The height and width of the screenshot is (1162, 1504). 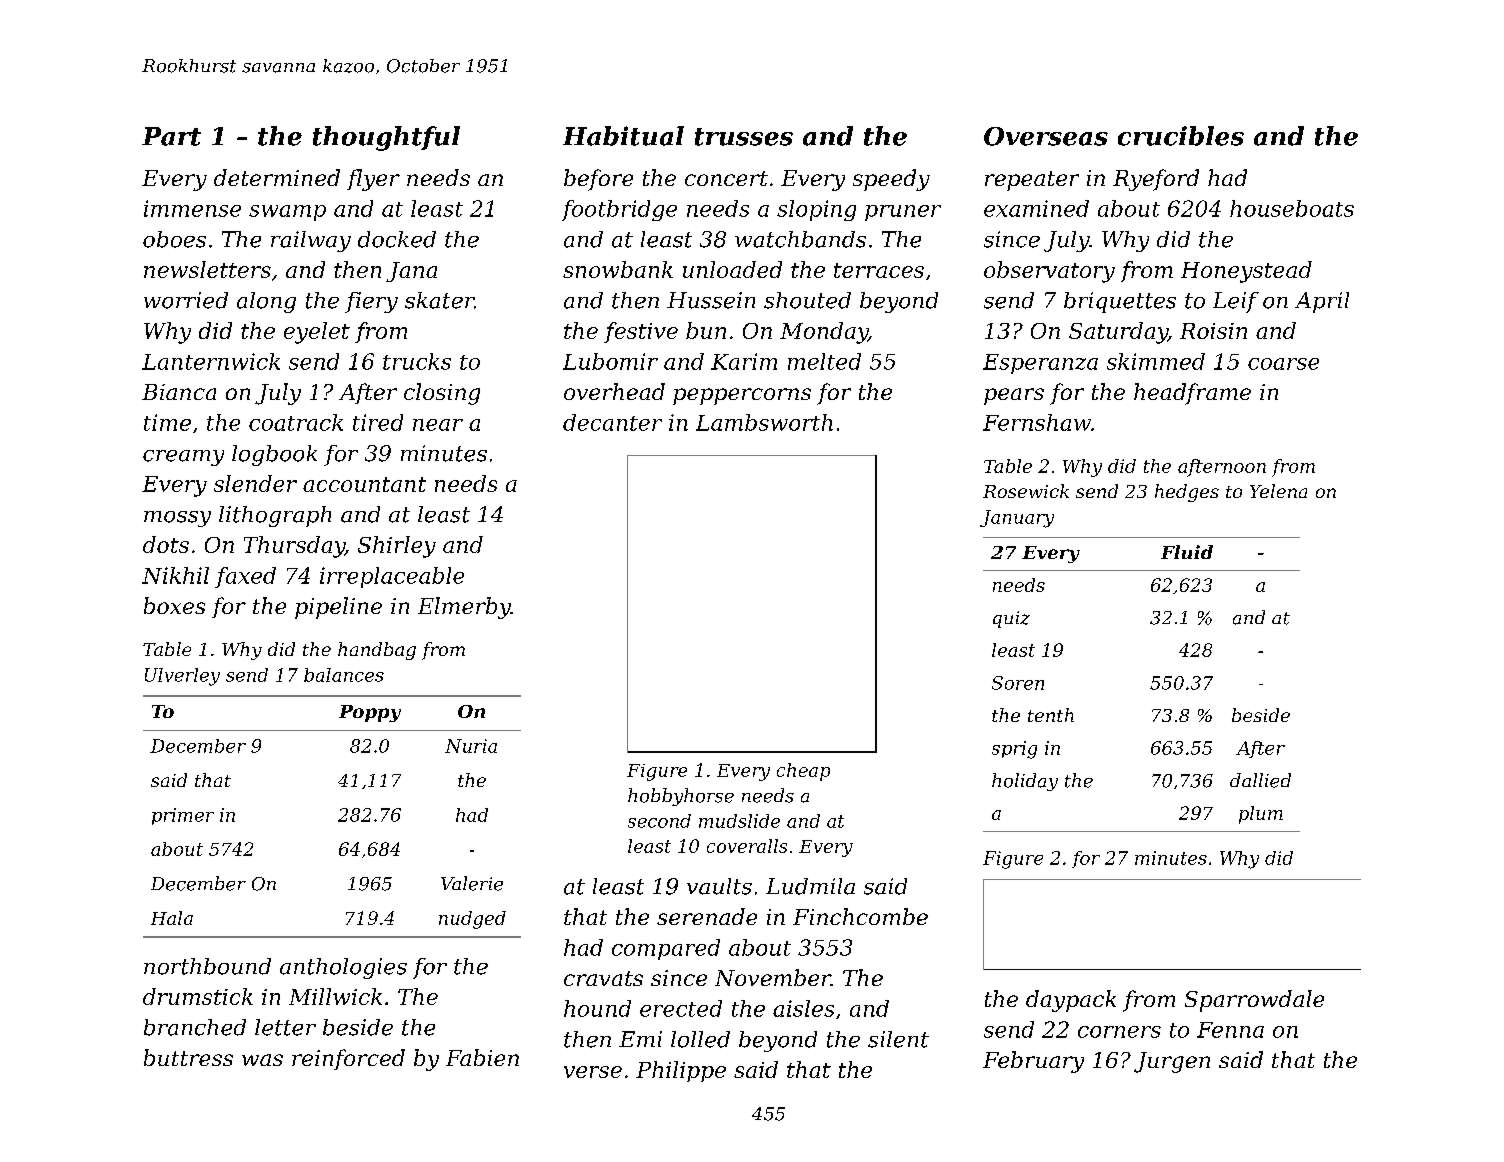 I want to click on time, so click(x=167, y=422).
